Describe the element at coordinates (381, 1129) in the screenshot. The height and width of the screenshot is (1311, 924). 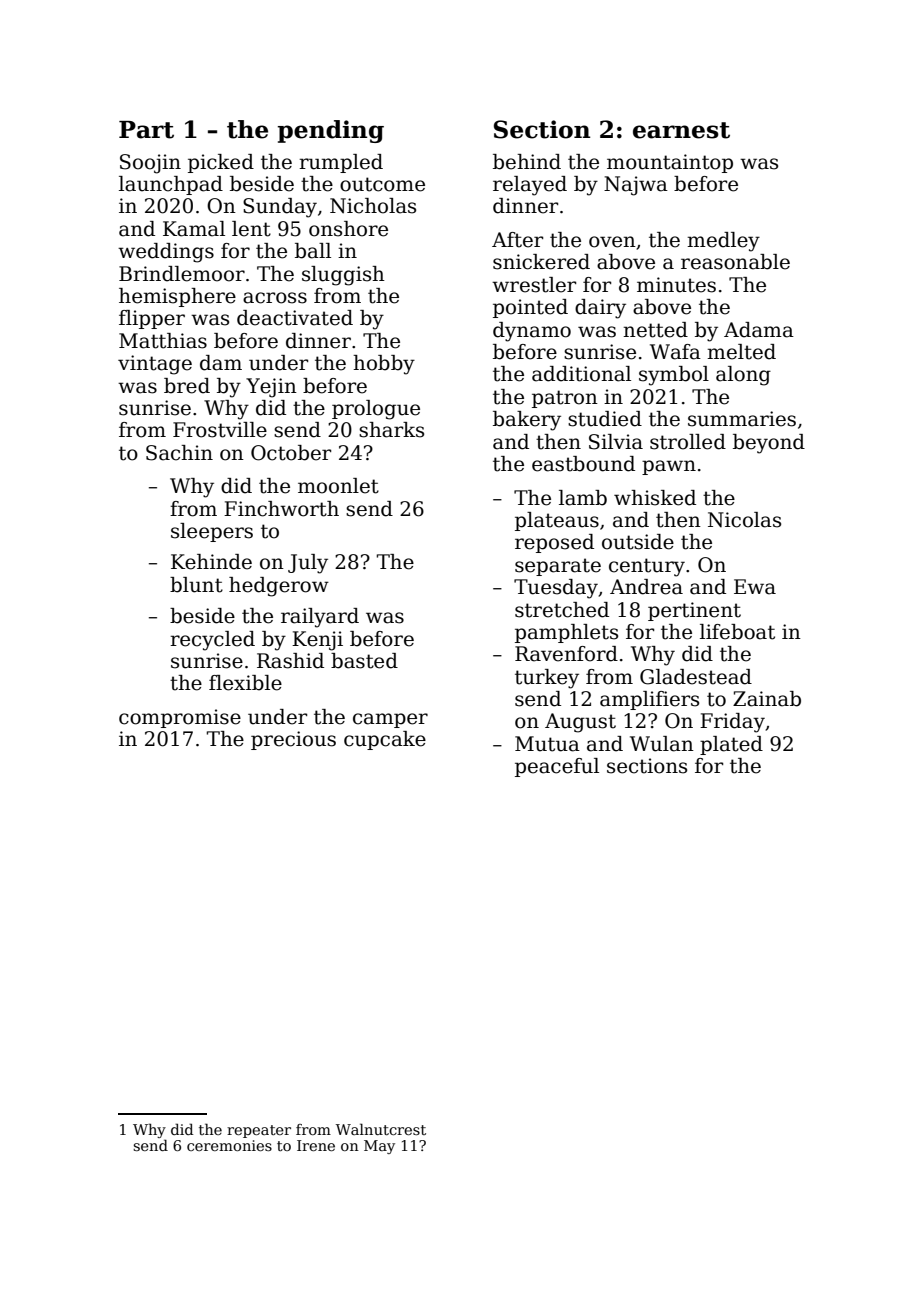
I see `Walnutcrest` at that location.
